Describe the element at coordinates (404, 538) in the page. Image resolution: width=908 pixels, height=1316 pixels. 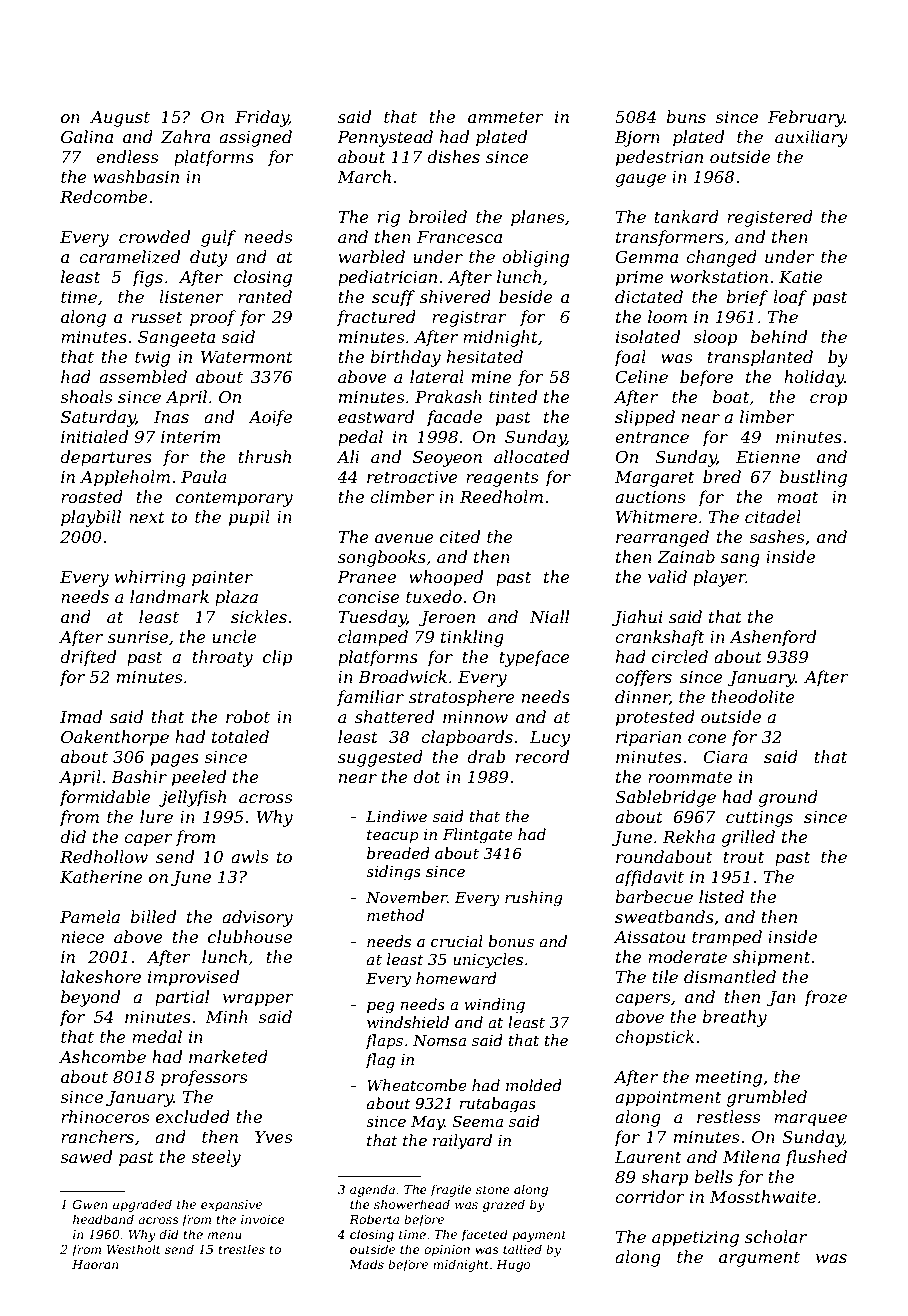
I see `avenue` at that location.
